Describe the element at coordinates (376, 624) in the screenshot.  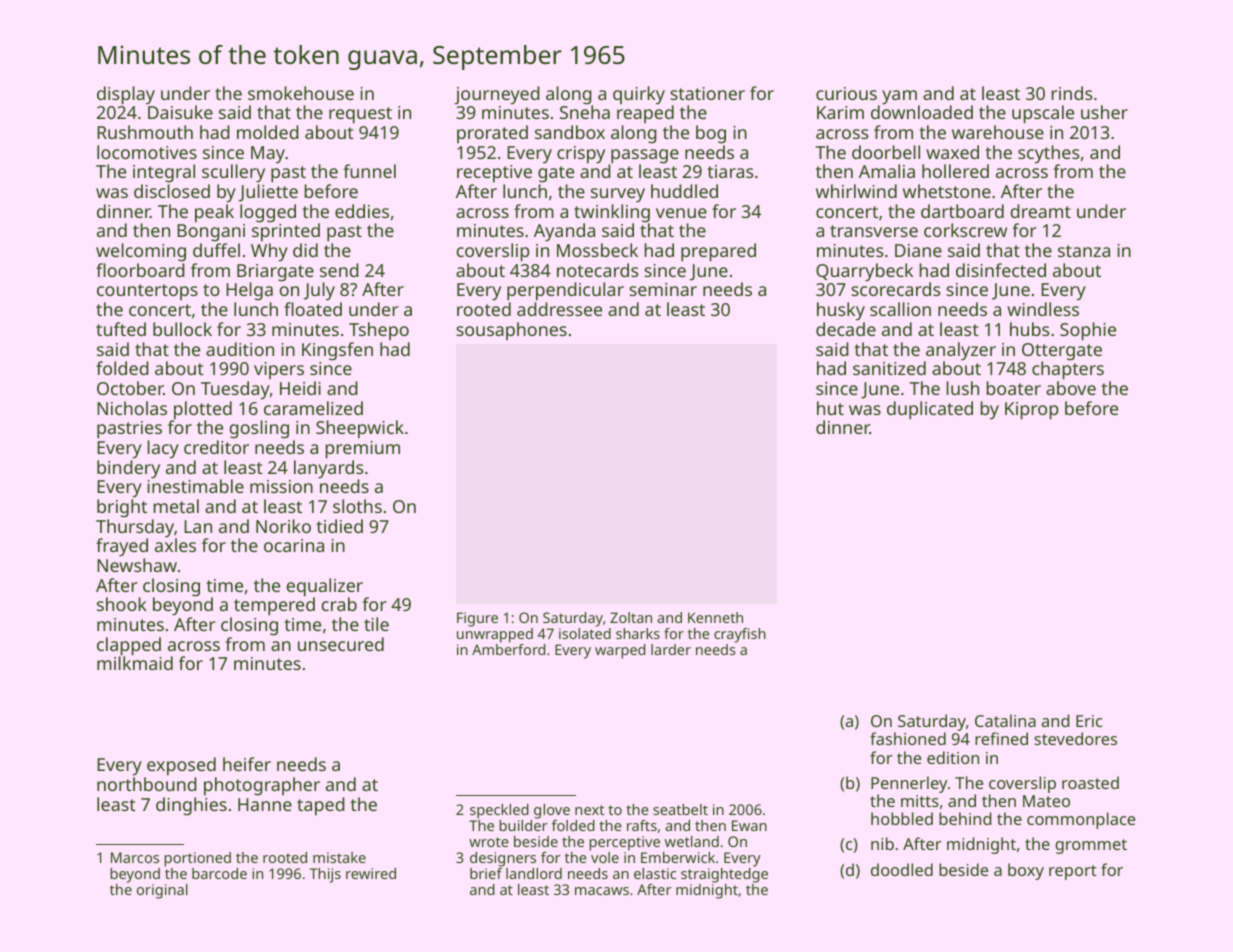
I see `tile` at that location.
